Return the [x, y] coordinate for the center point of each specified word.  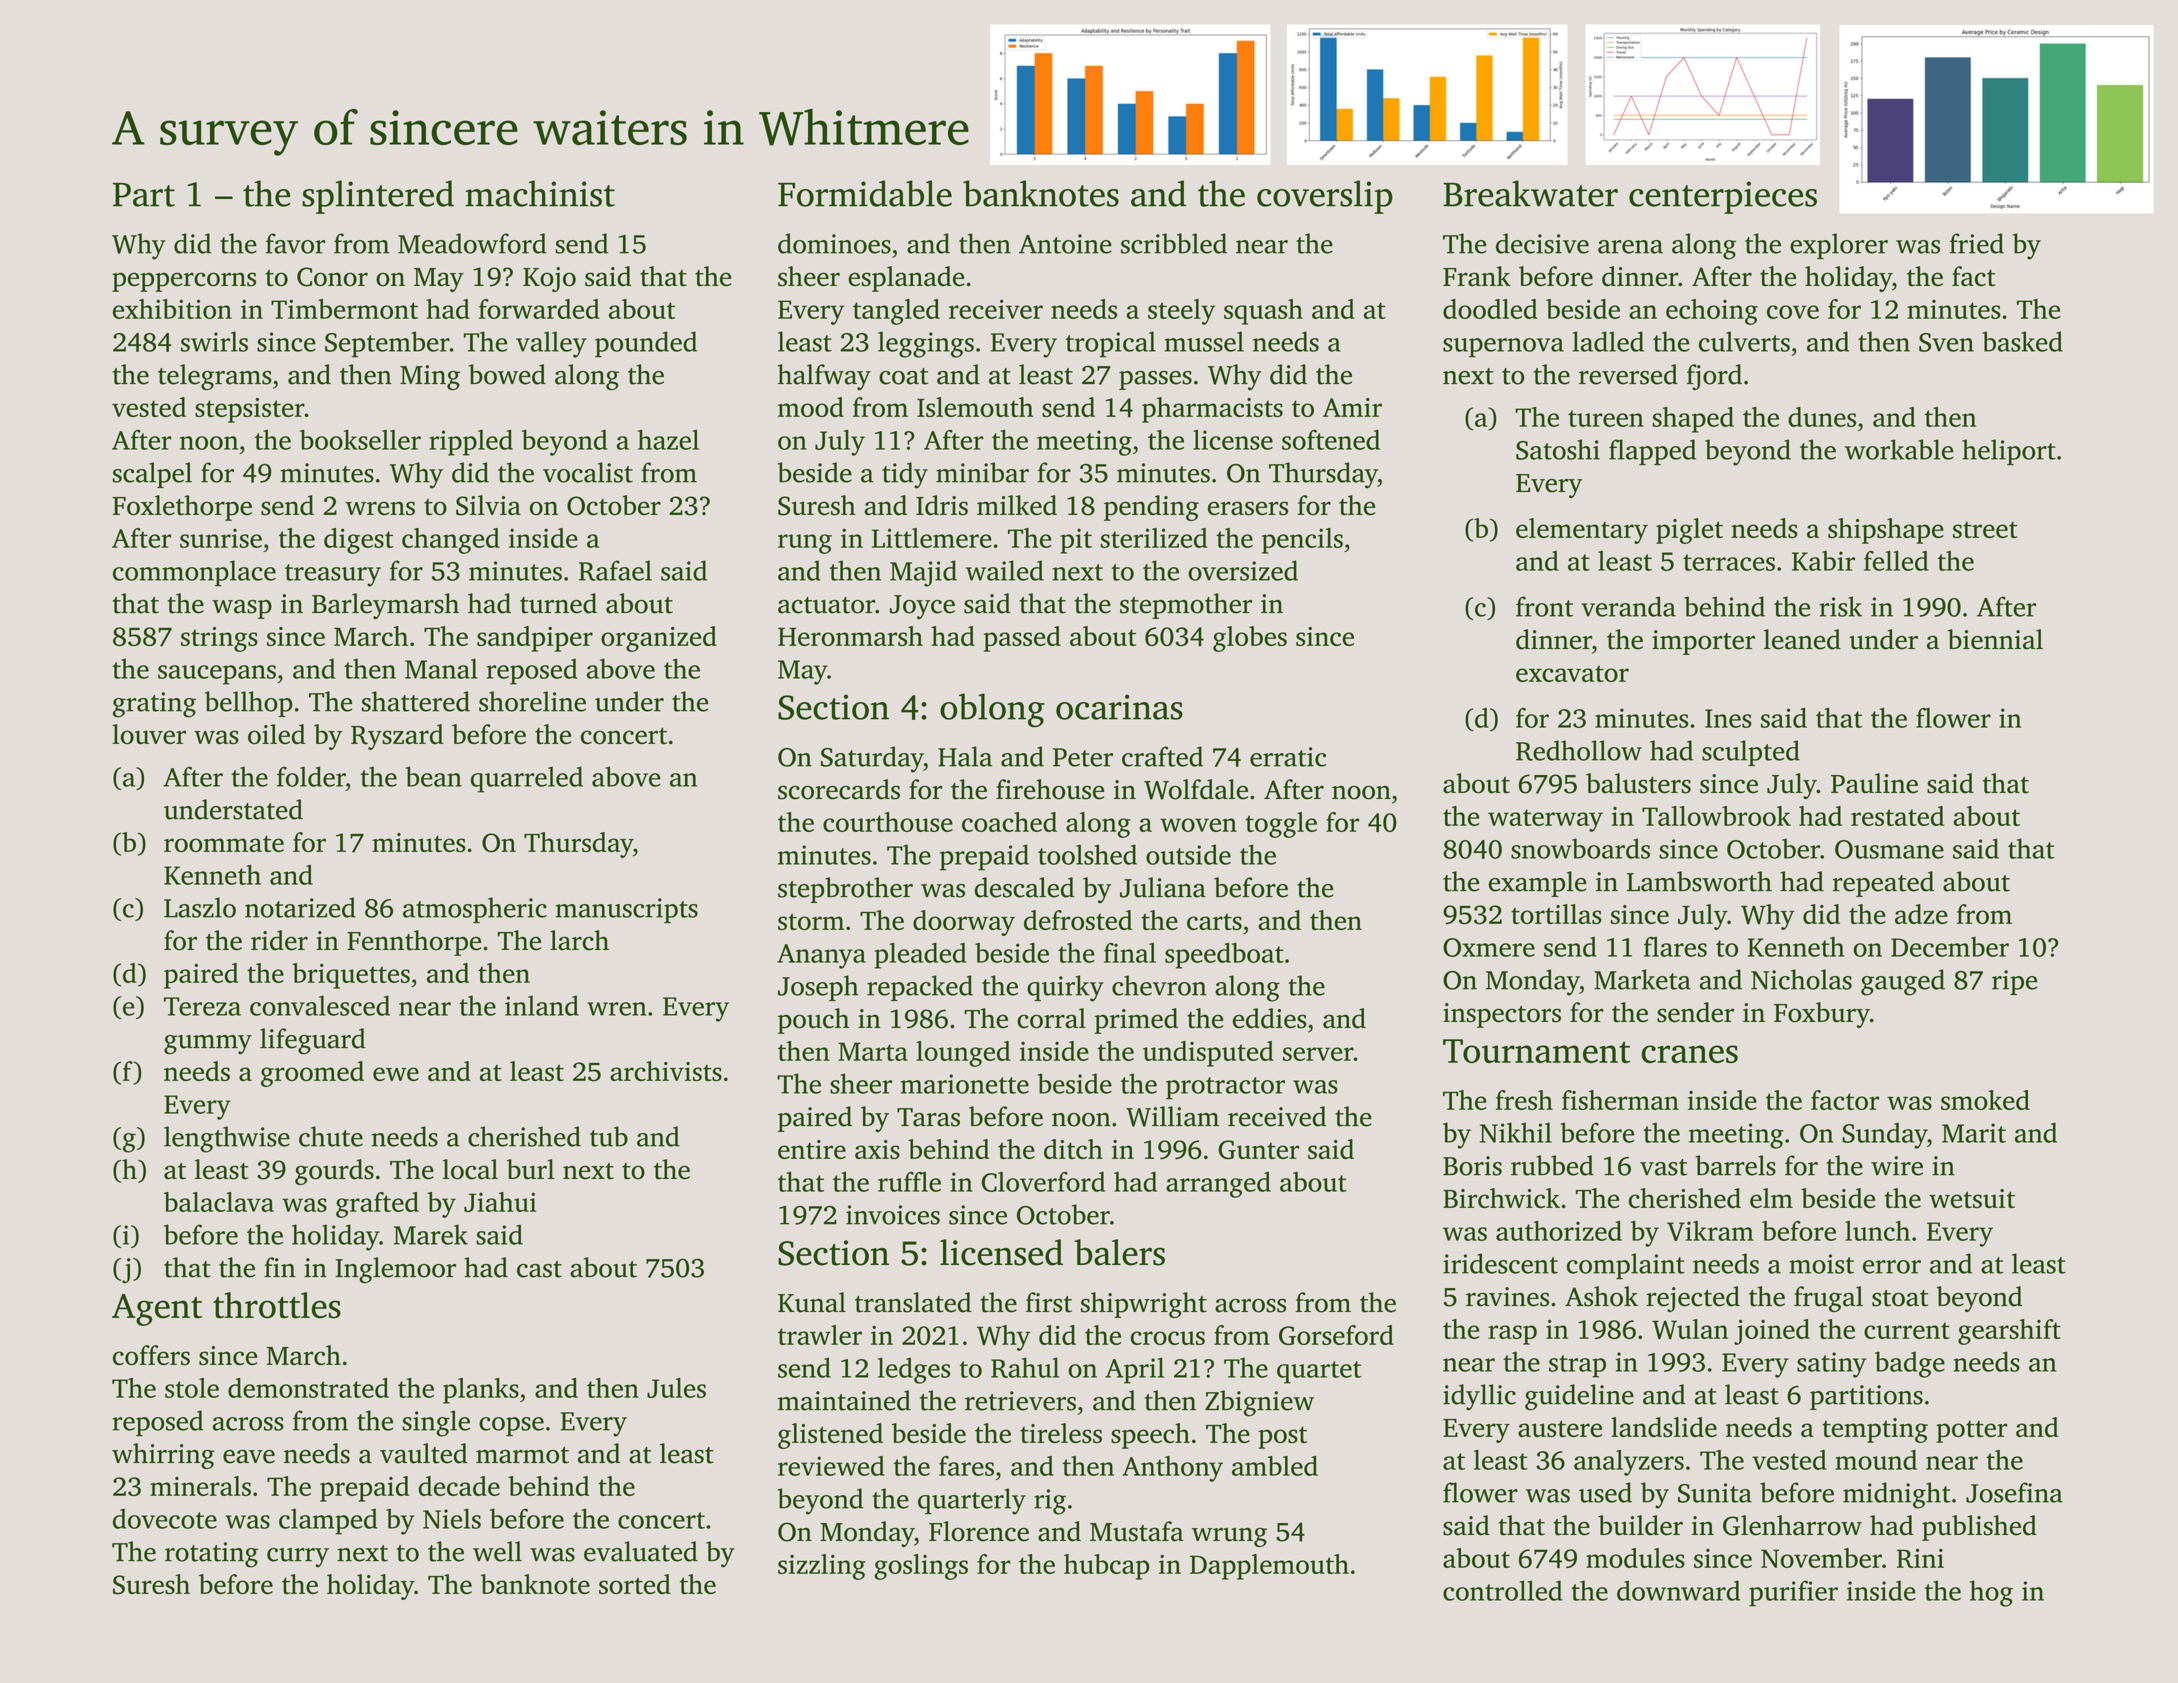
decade [459, 1486]
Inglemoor [395, 1270]
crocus [1167, 1338]
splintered [378, 197]
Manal [441, 668]
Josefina [2014, 1492]
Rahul [1025, 1367]
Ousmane [1889, 849]
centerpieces [1723, 197]
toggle [1281, 825]
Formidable [865, 193]
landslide [1664, 1427]
